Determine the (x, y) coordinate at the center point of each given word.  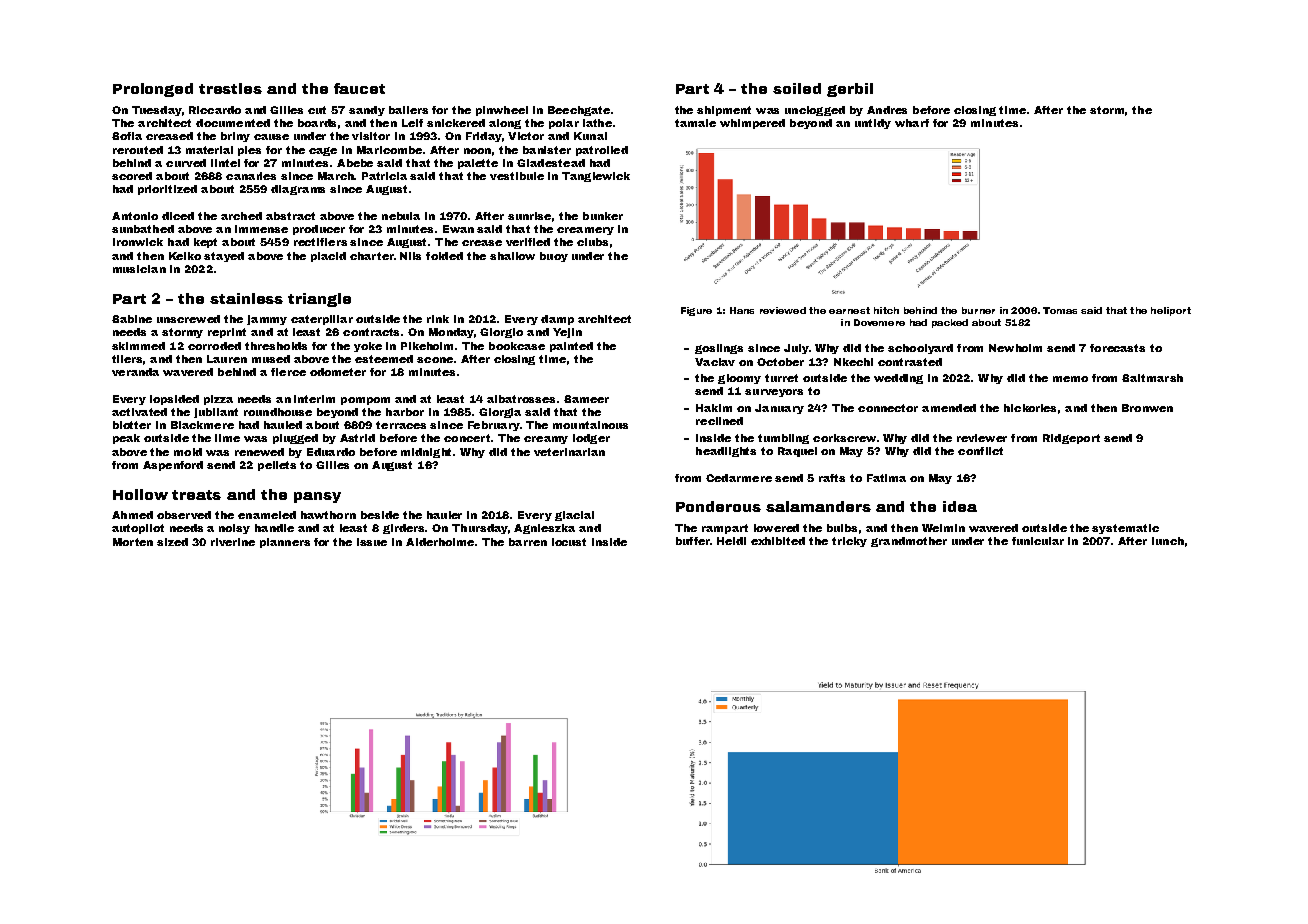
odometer (338, 372)
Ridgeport (1071, 439)
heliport (1171, 311)
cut (317, 110)
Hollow (140, 494)
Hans (742, 310)
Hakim (714, 408)
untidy (873, 124)
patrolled (602, 151)
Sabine (132, 319)
